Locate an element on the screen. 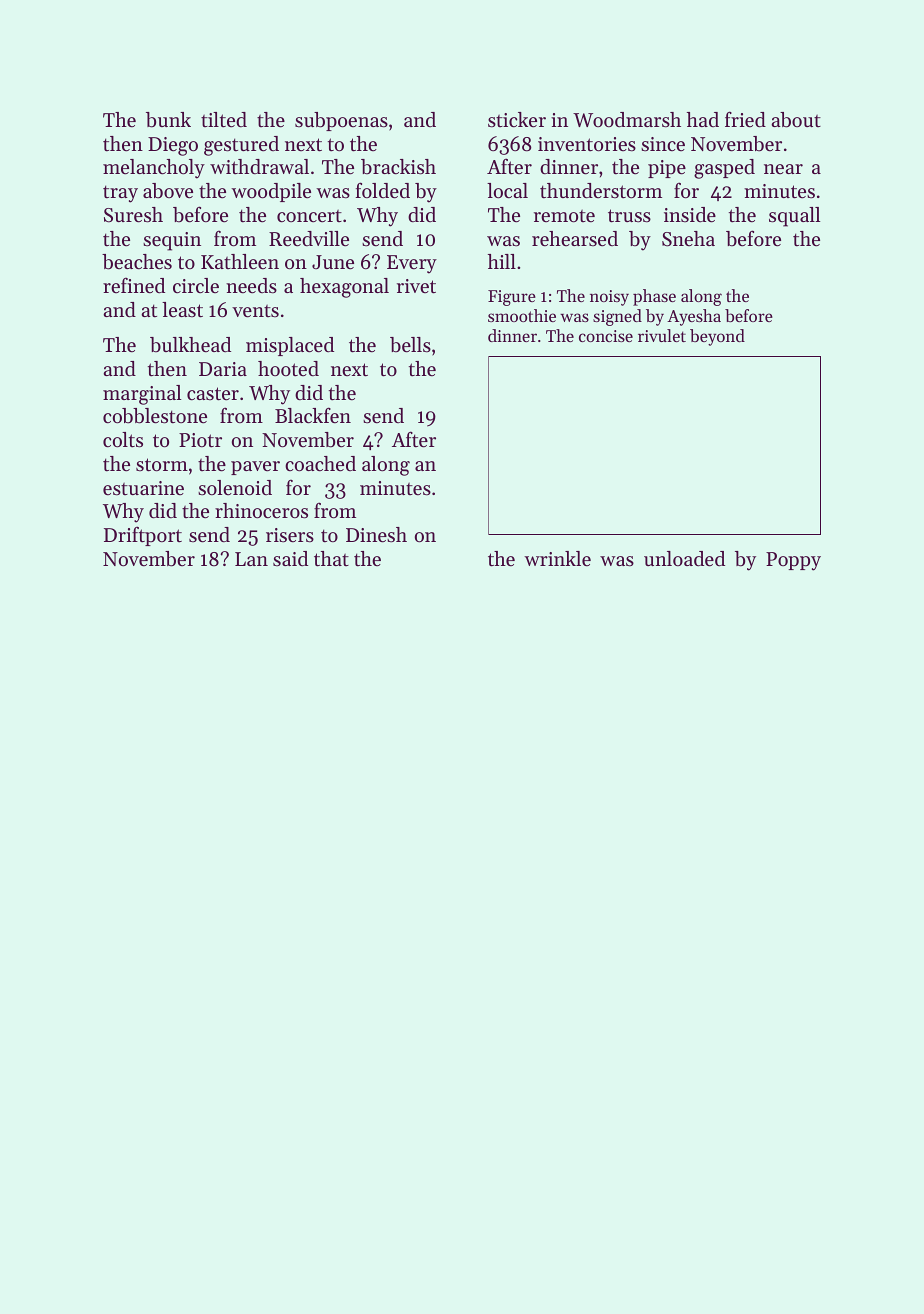 The width and height of the screenshot is (924, 1314). melancholy is located at coordinates (154, 169).
